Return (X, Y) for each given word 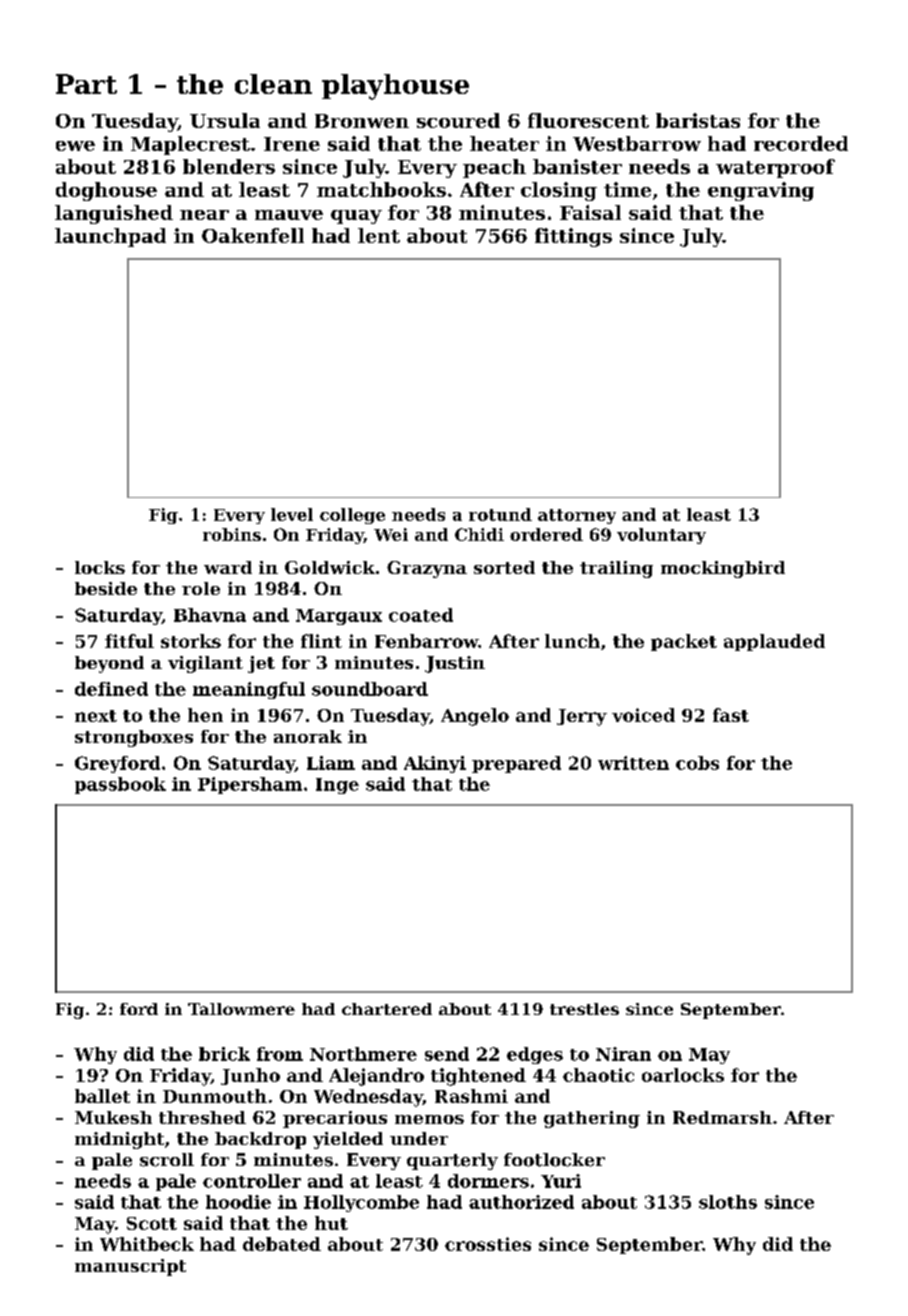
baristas (698, 120)
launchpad (110, 237)
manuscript (130, 1267)
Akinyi (435, 764)
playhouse (395, 87)
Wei (391, 534)
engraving (761, 191)
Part (86, 84)
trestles (584, 1009)
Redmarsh (722, 1117)
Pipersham (250, 785)
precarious (335, 1119)
